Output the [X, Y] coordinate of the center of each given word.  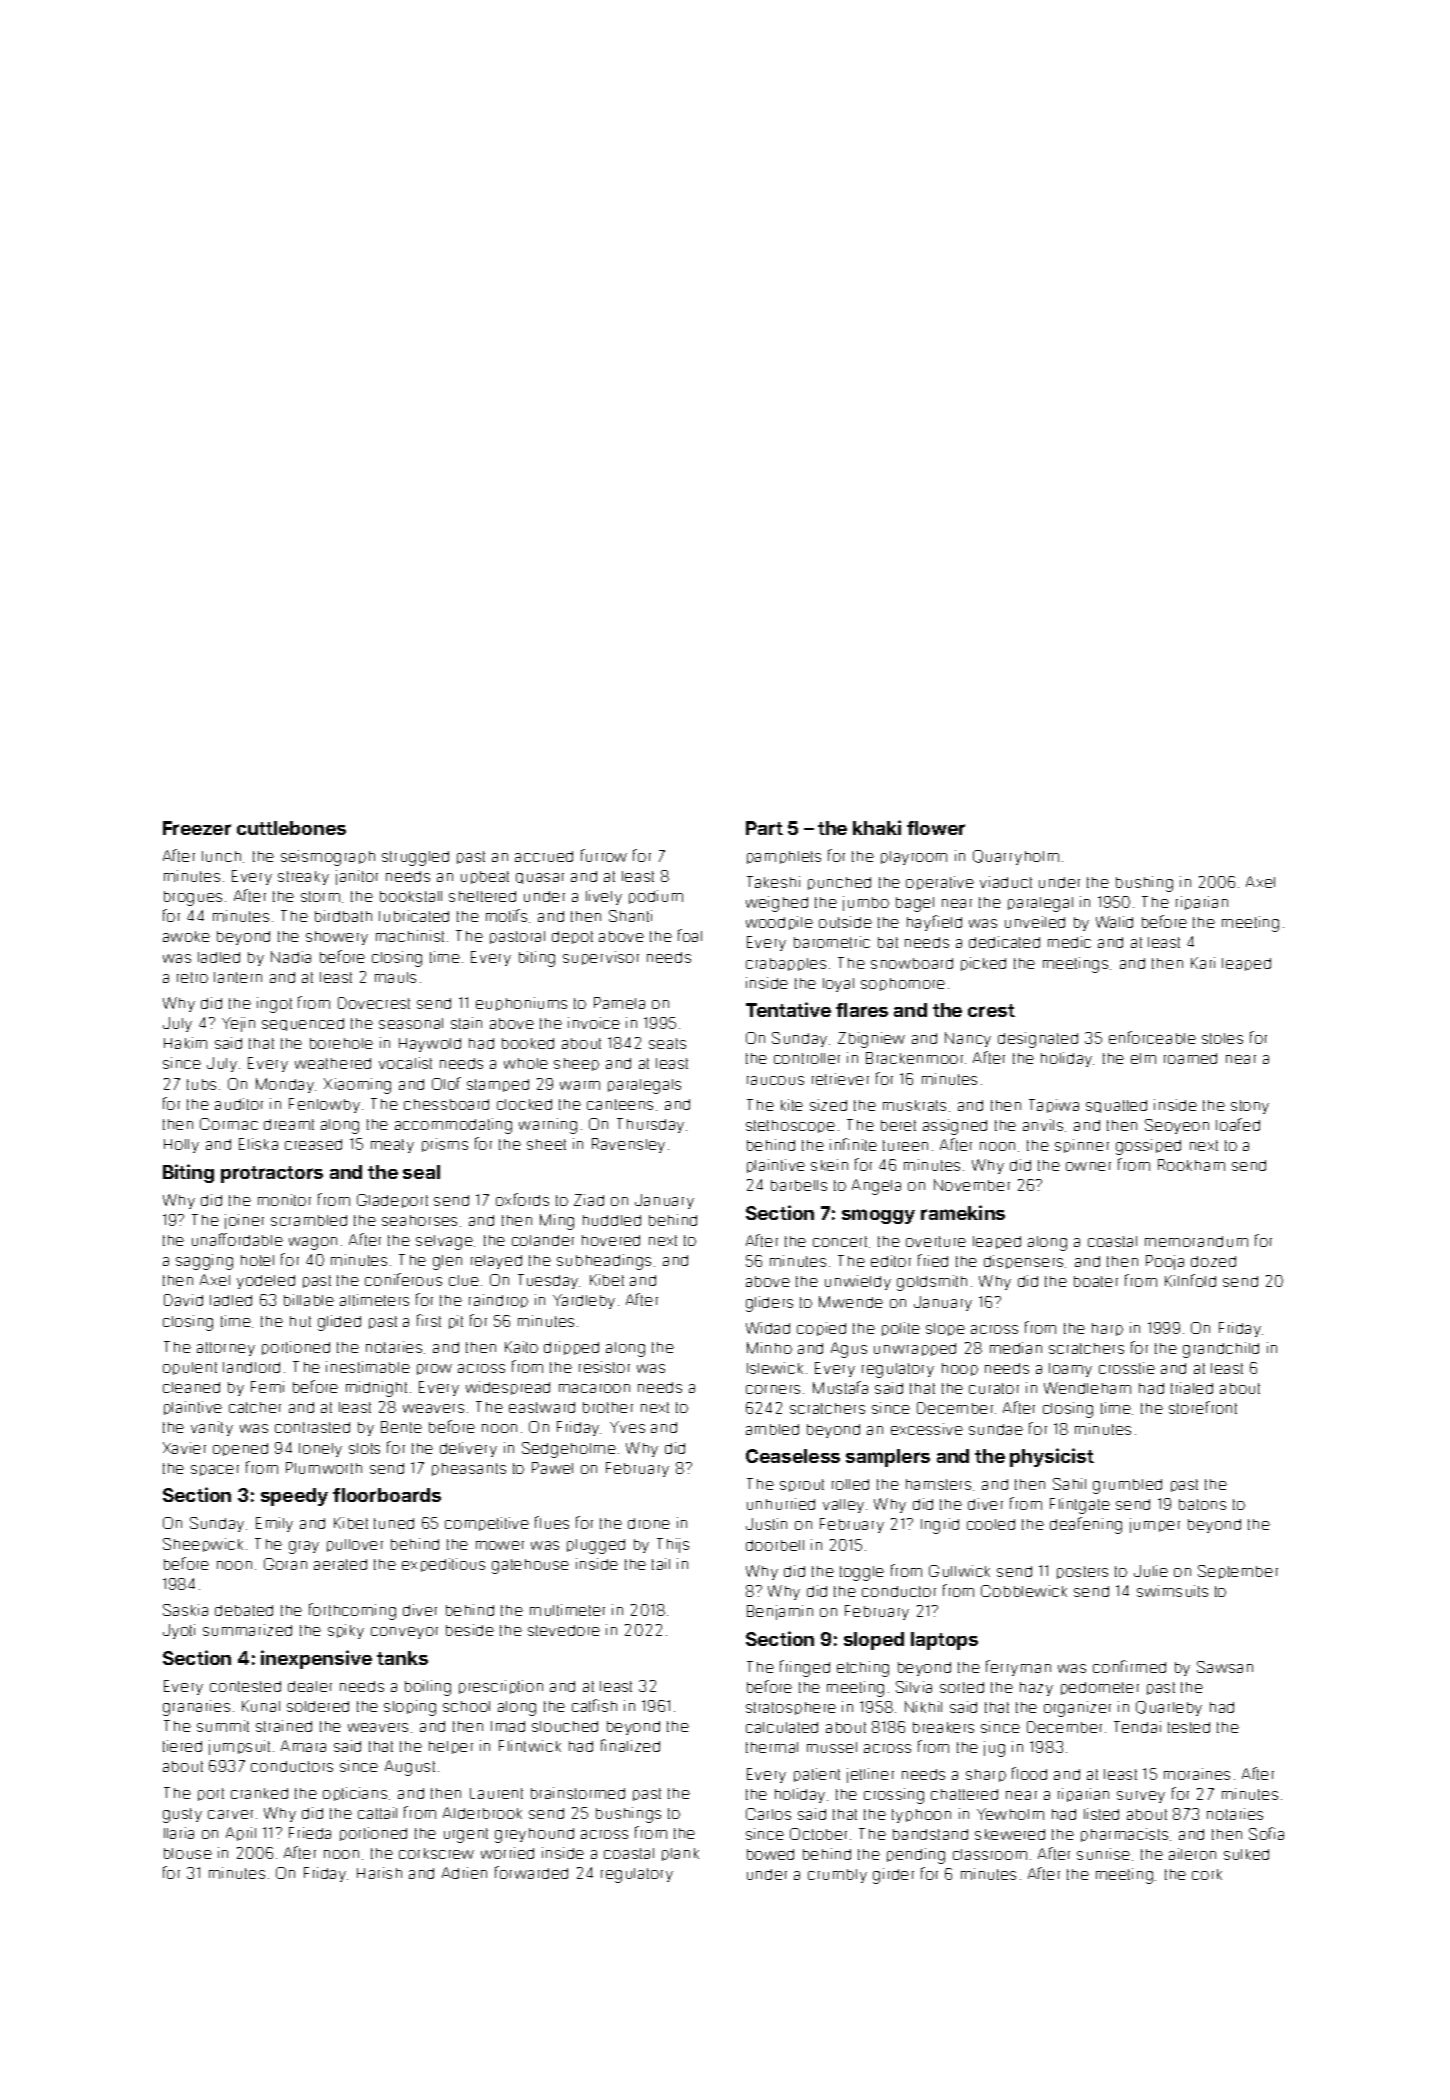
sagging [204, 1262]
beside [470, 1630]
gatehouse [530, 1566]
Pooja [1165, 1262]
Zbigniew [871, 1040]
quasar [540, 878]
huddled [612, 1220]
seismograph [328, 858]
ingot [274, 1005]
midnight [376, 1389]
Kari [1203, 963]
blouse [188, 1853]
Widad [768, 1328]
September [1238, 1572]
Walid [1114, 922]
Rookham [1191, 1165]
